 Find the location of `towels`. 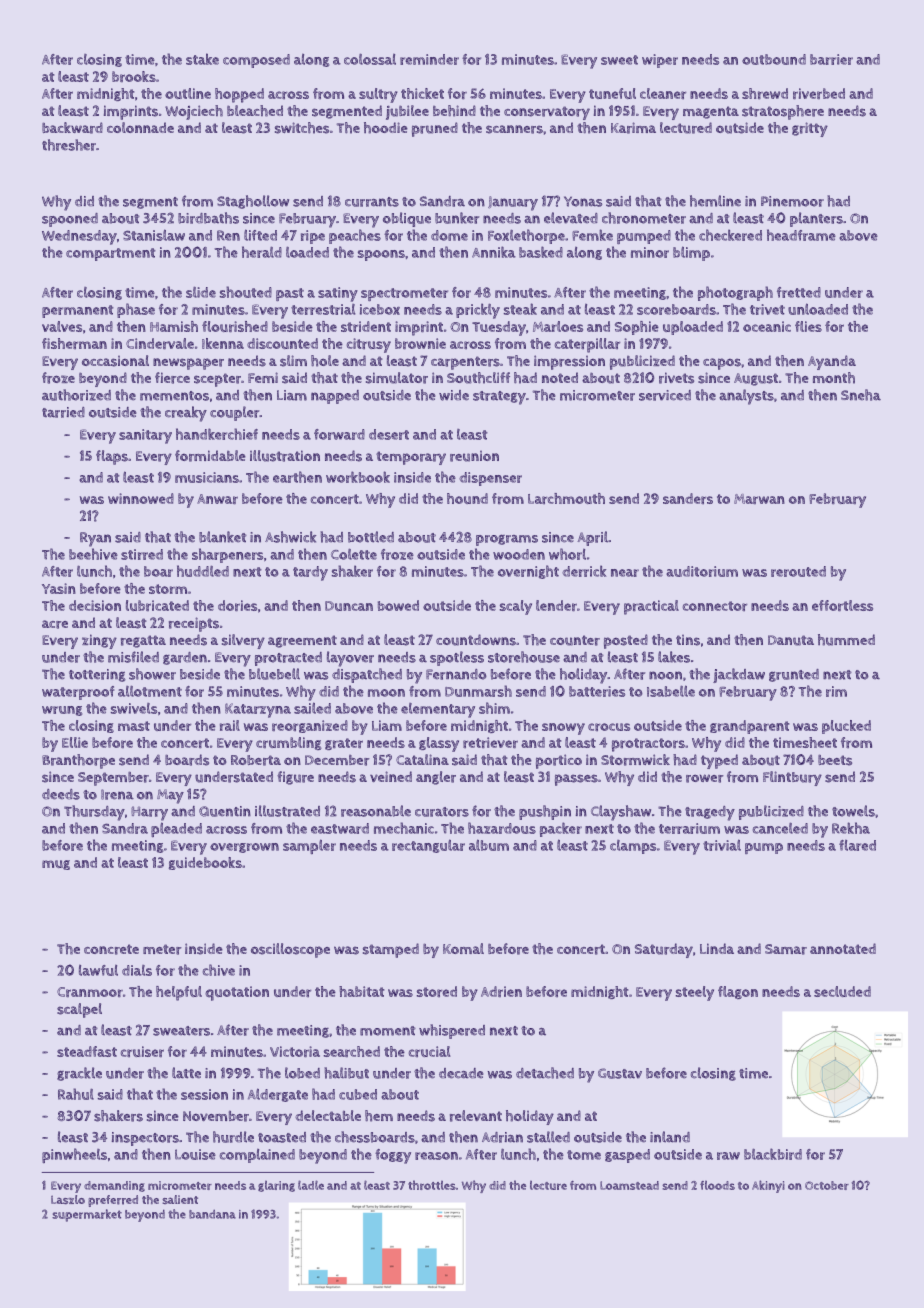

towels is located at coordinates (853, 811).
